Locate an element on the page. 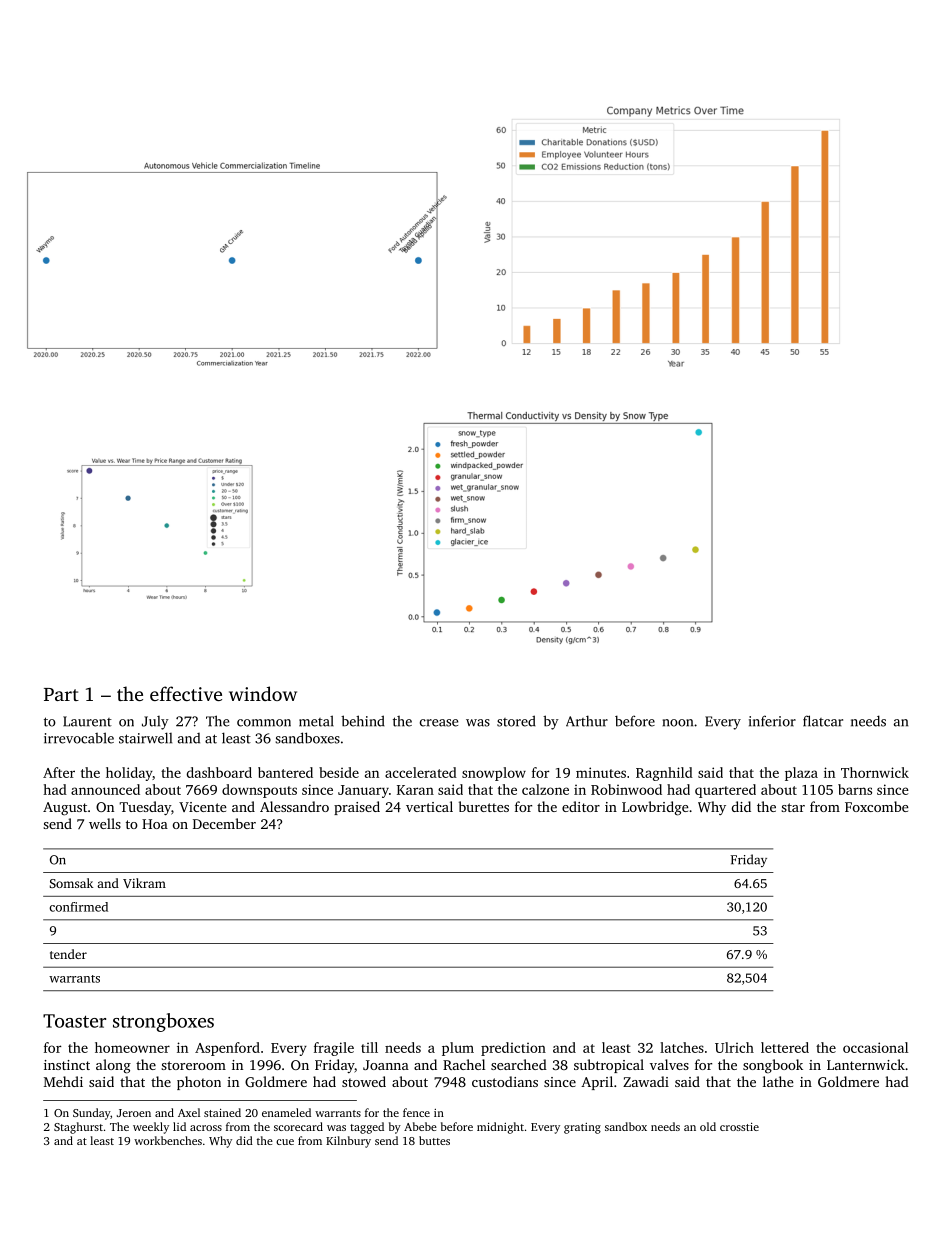  Hoa is located at coordinates (155, 824).
